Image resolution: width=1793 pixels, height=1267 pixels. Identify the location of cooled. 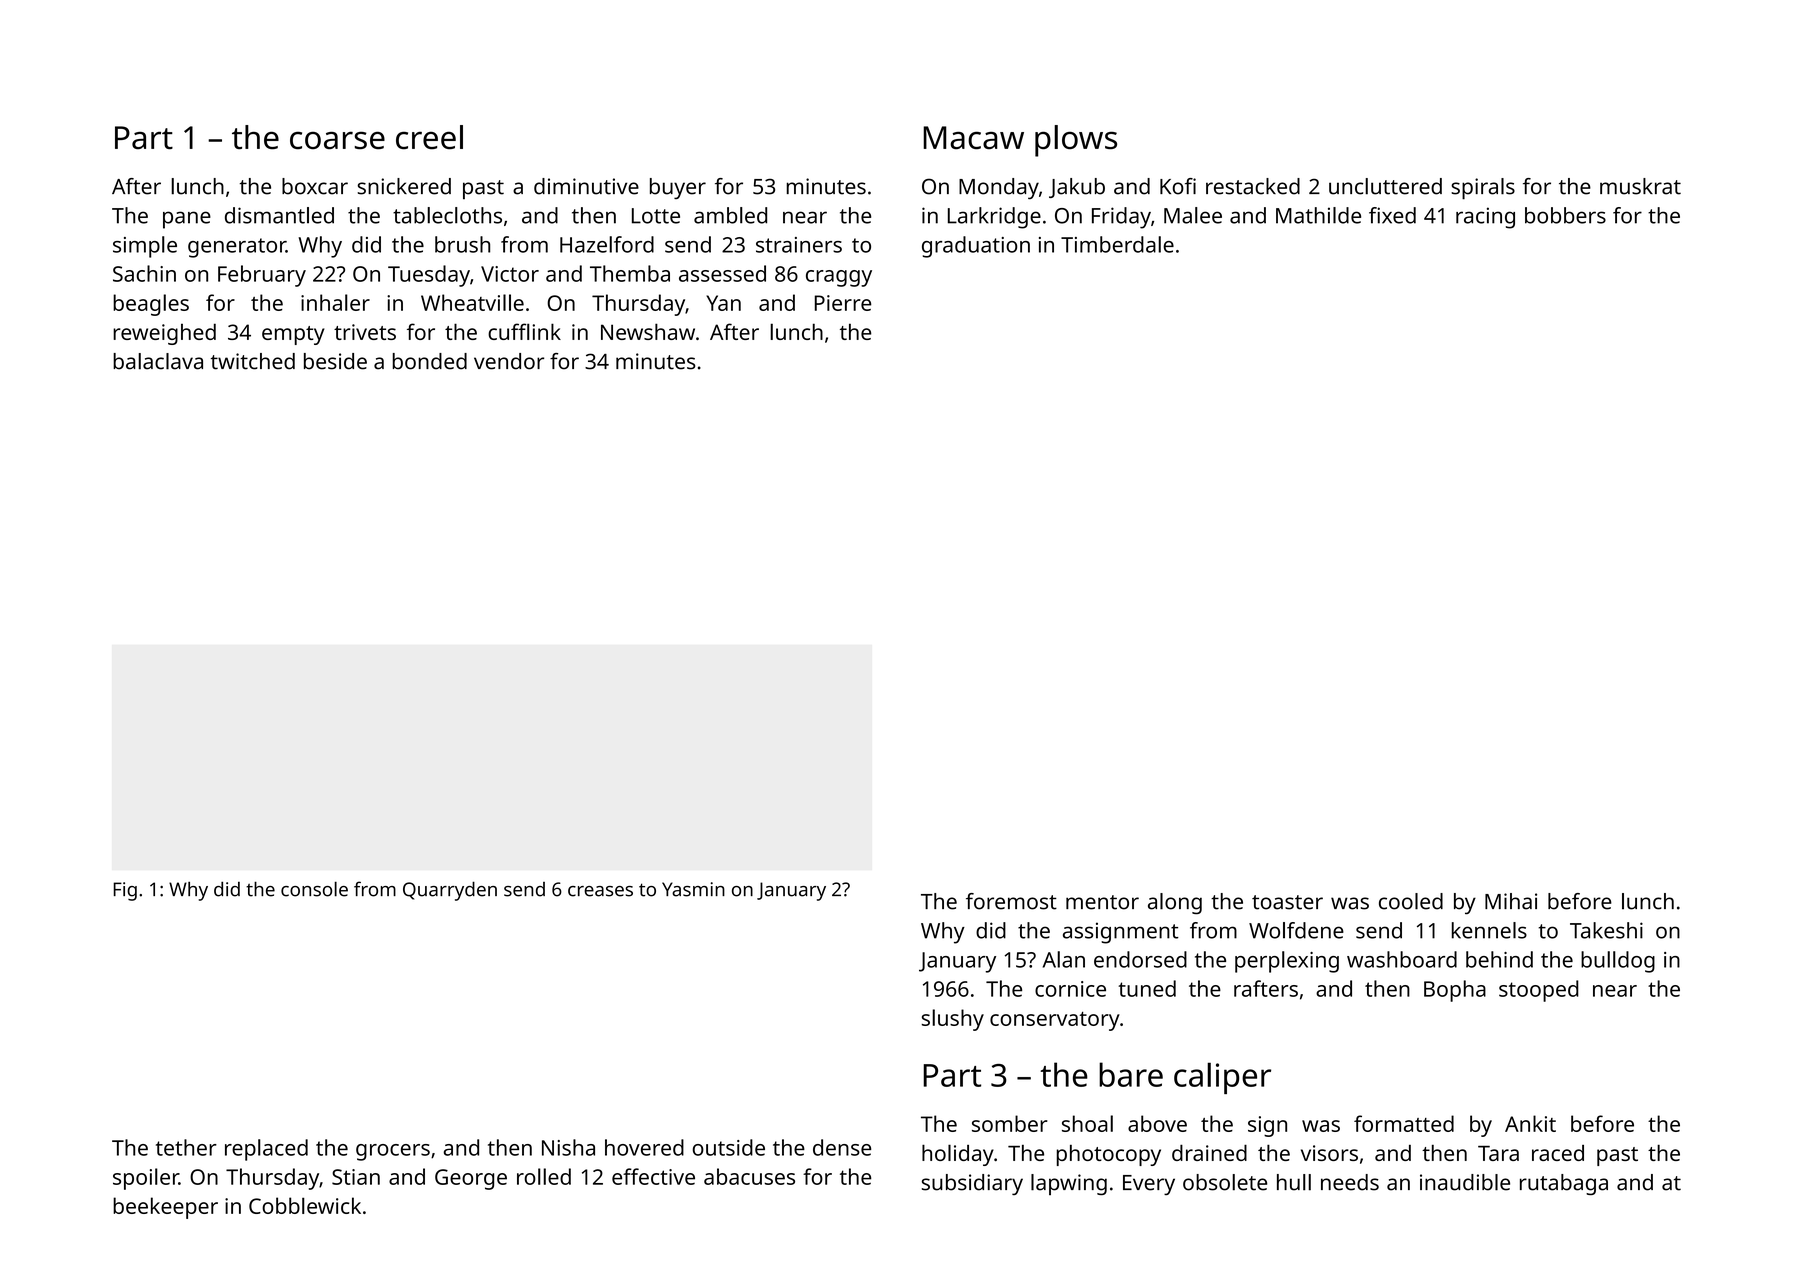
(1411, 901).
